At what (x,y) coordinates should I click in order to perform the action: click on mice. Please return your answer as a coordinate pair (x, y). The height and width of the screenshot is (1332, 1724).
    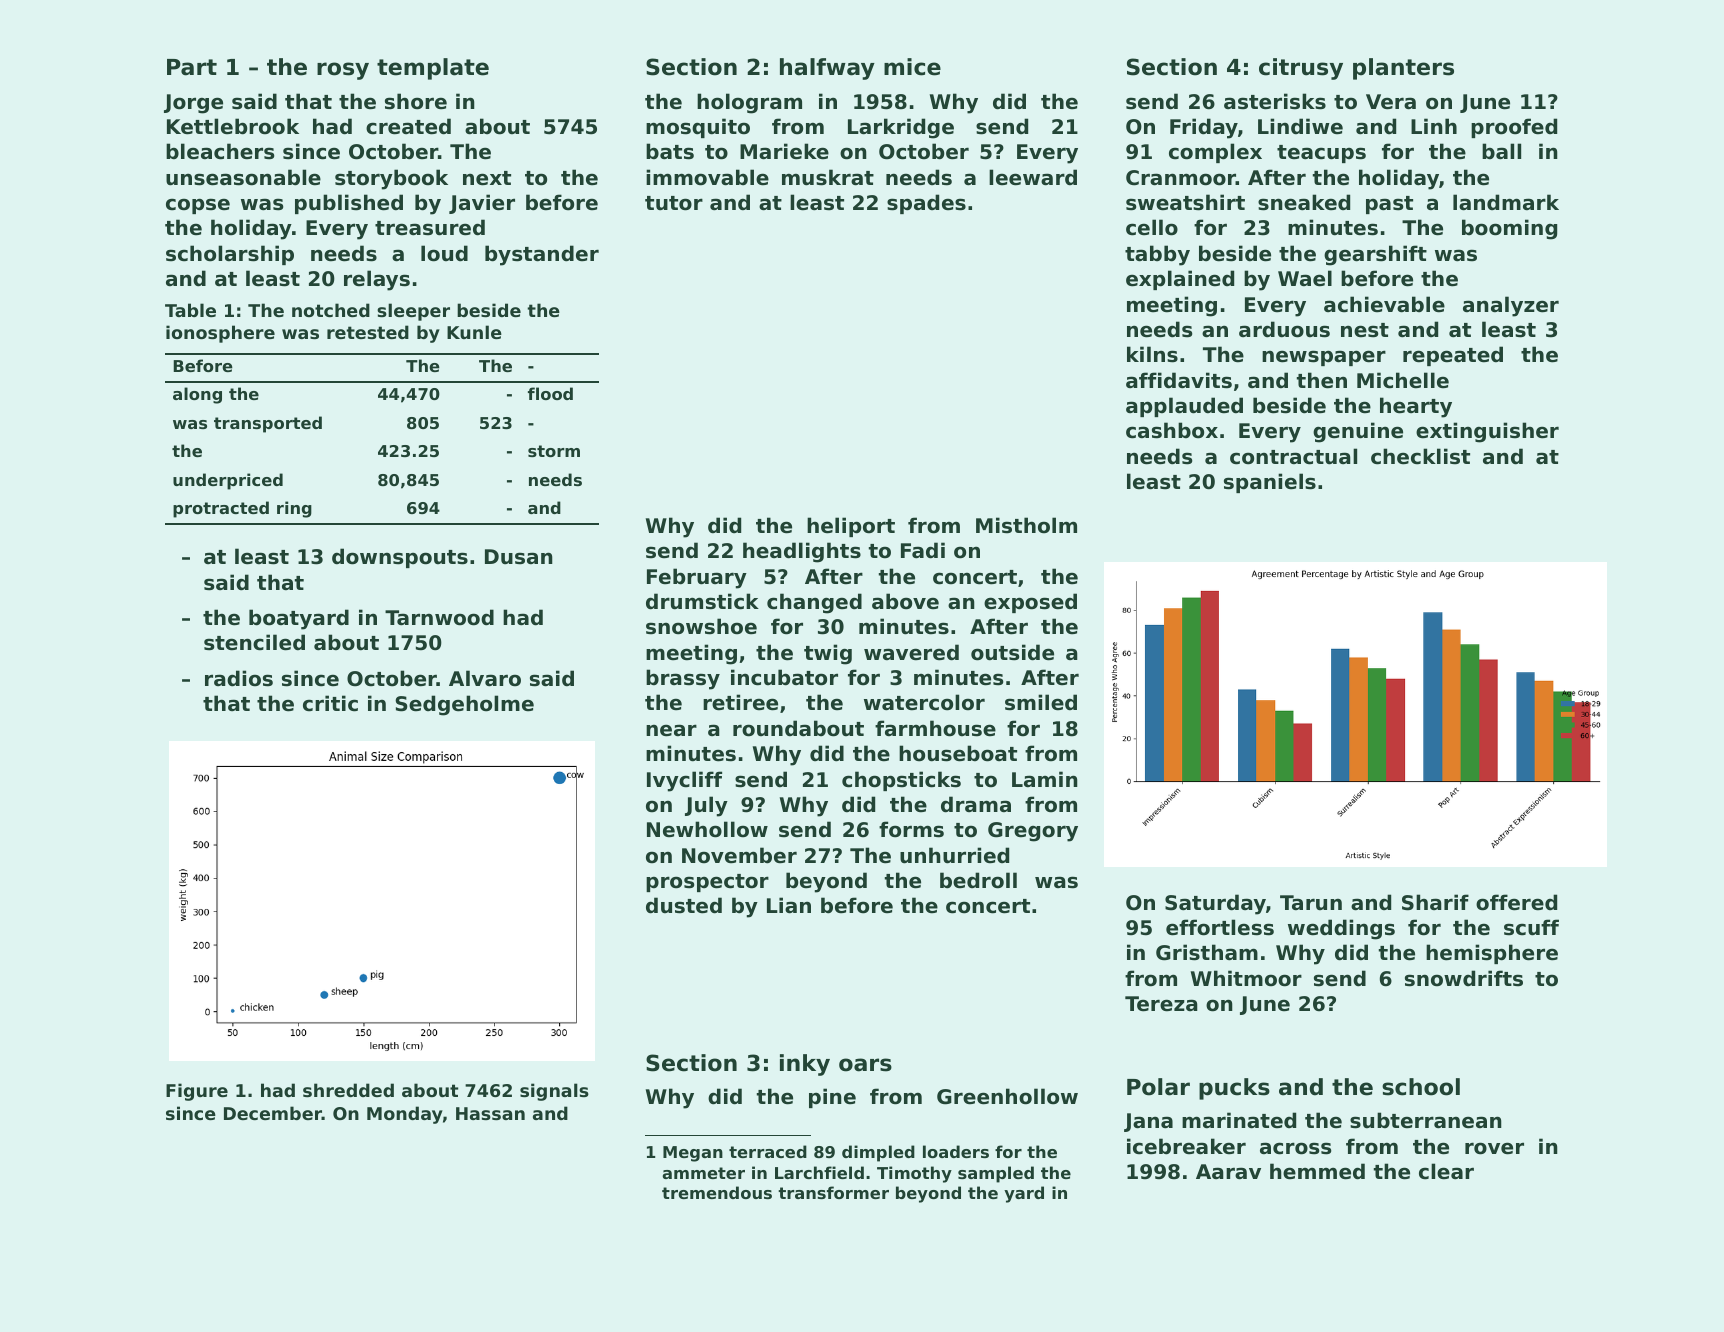
    Looking at the image, I should click on (912, 67).
